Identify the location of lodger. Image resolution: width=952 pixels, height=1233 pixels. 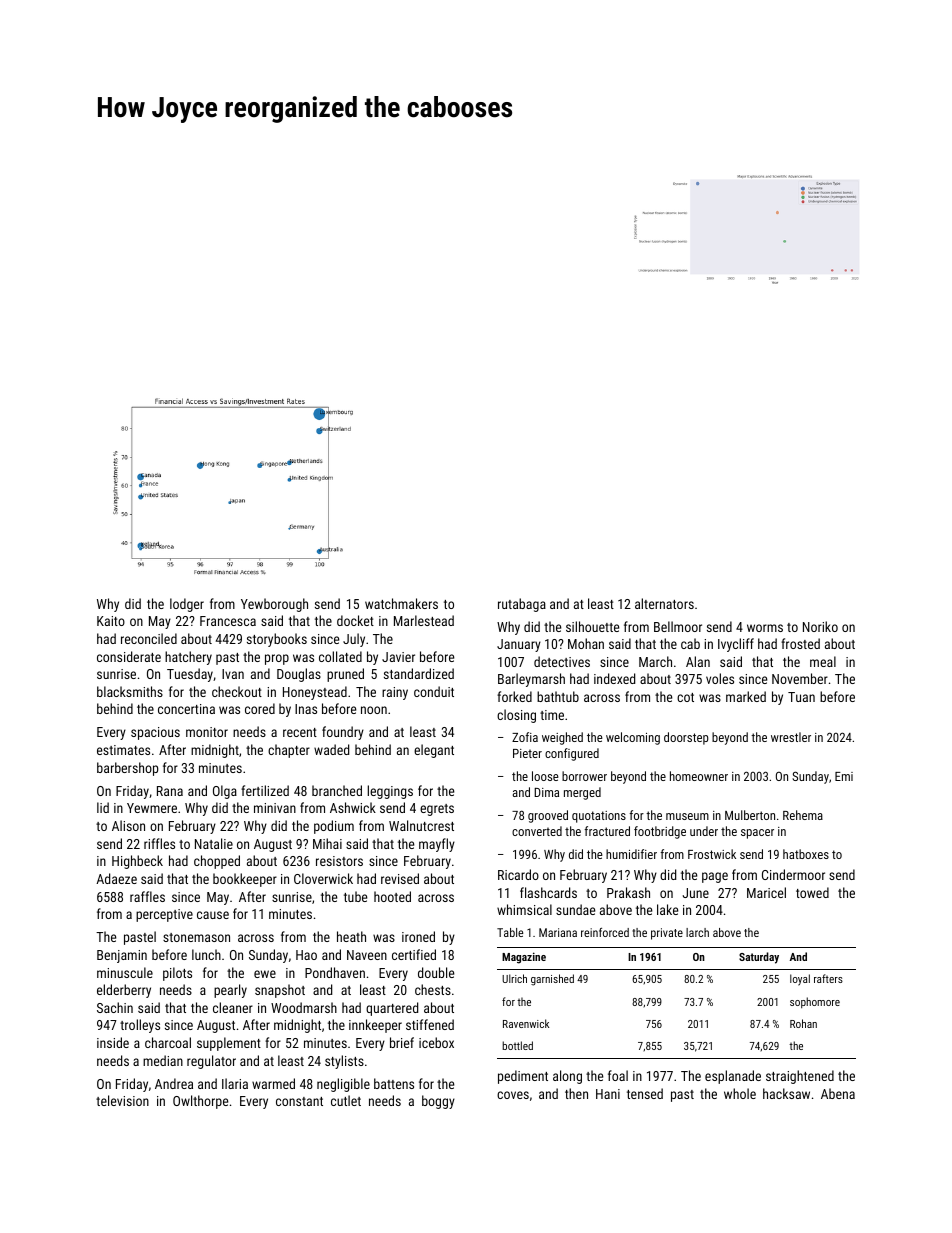
(187, 605).
